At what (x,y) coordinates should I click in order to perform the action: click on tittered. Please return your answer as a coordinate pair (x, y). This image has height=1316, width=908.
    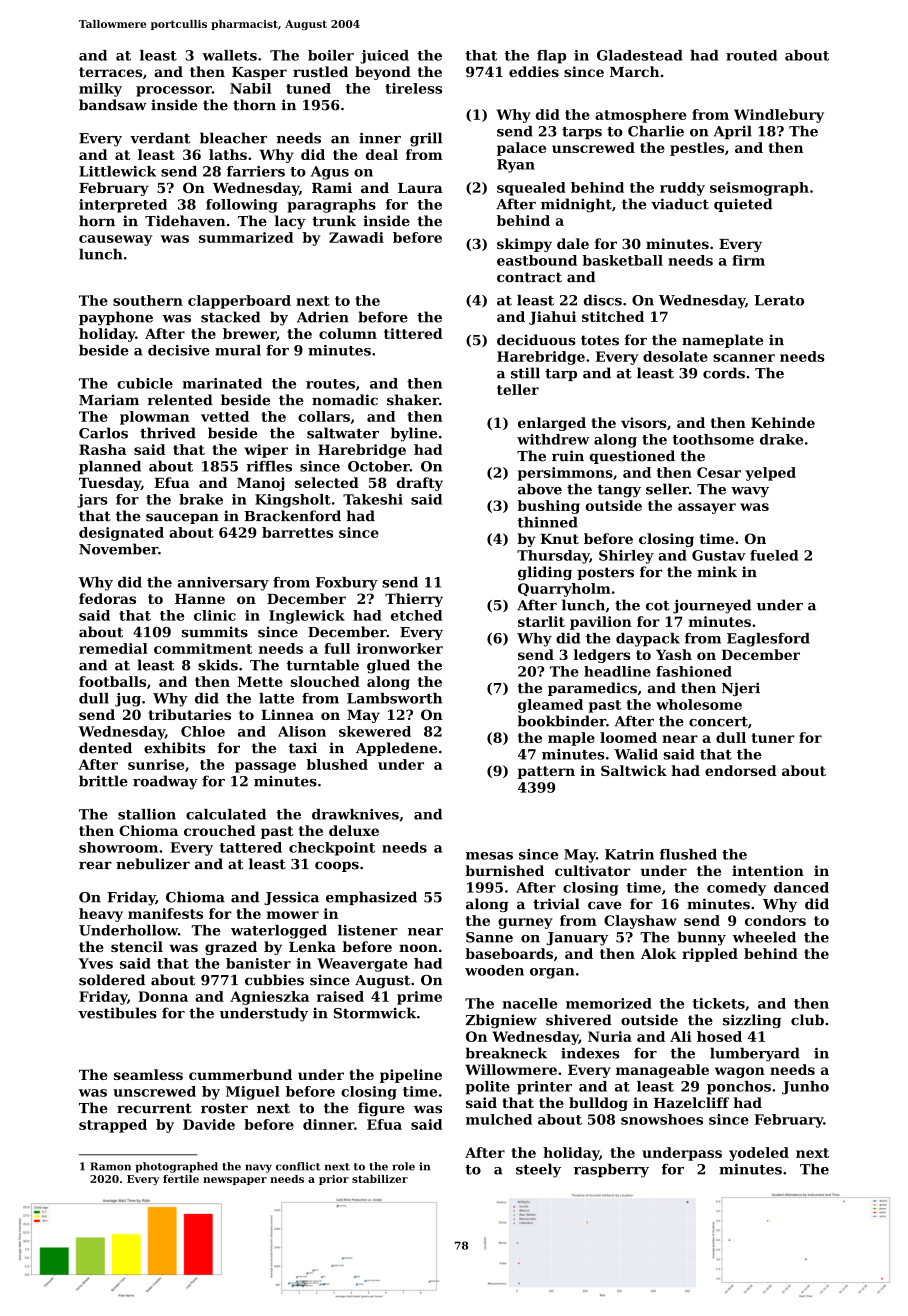
    Looking at the image, I should click on (413, 333).
